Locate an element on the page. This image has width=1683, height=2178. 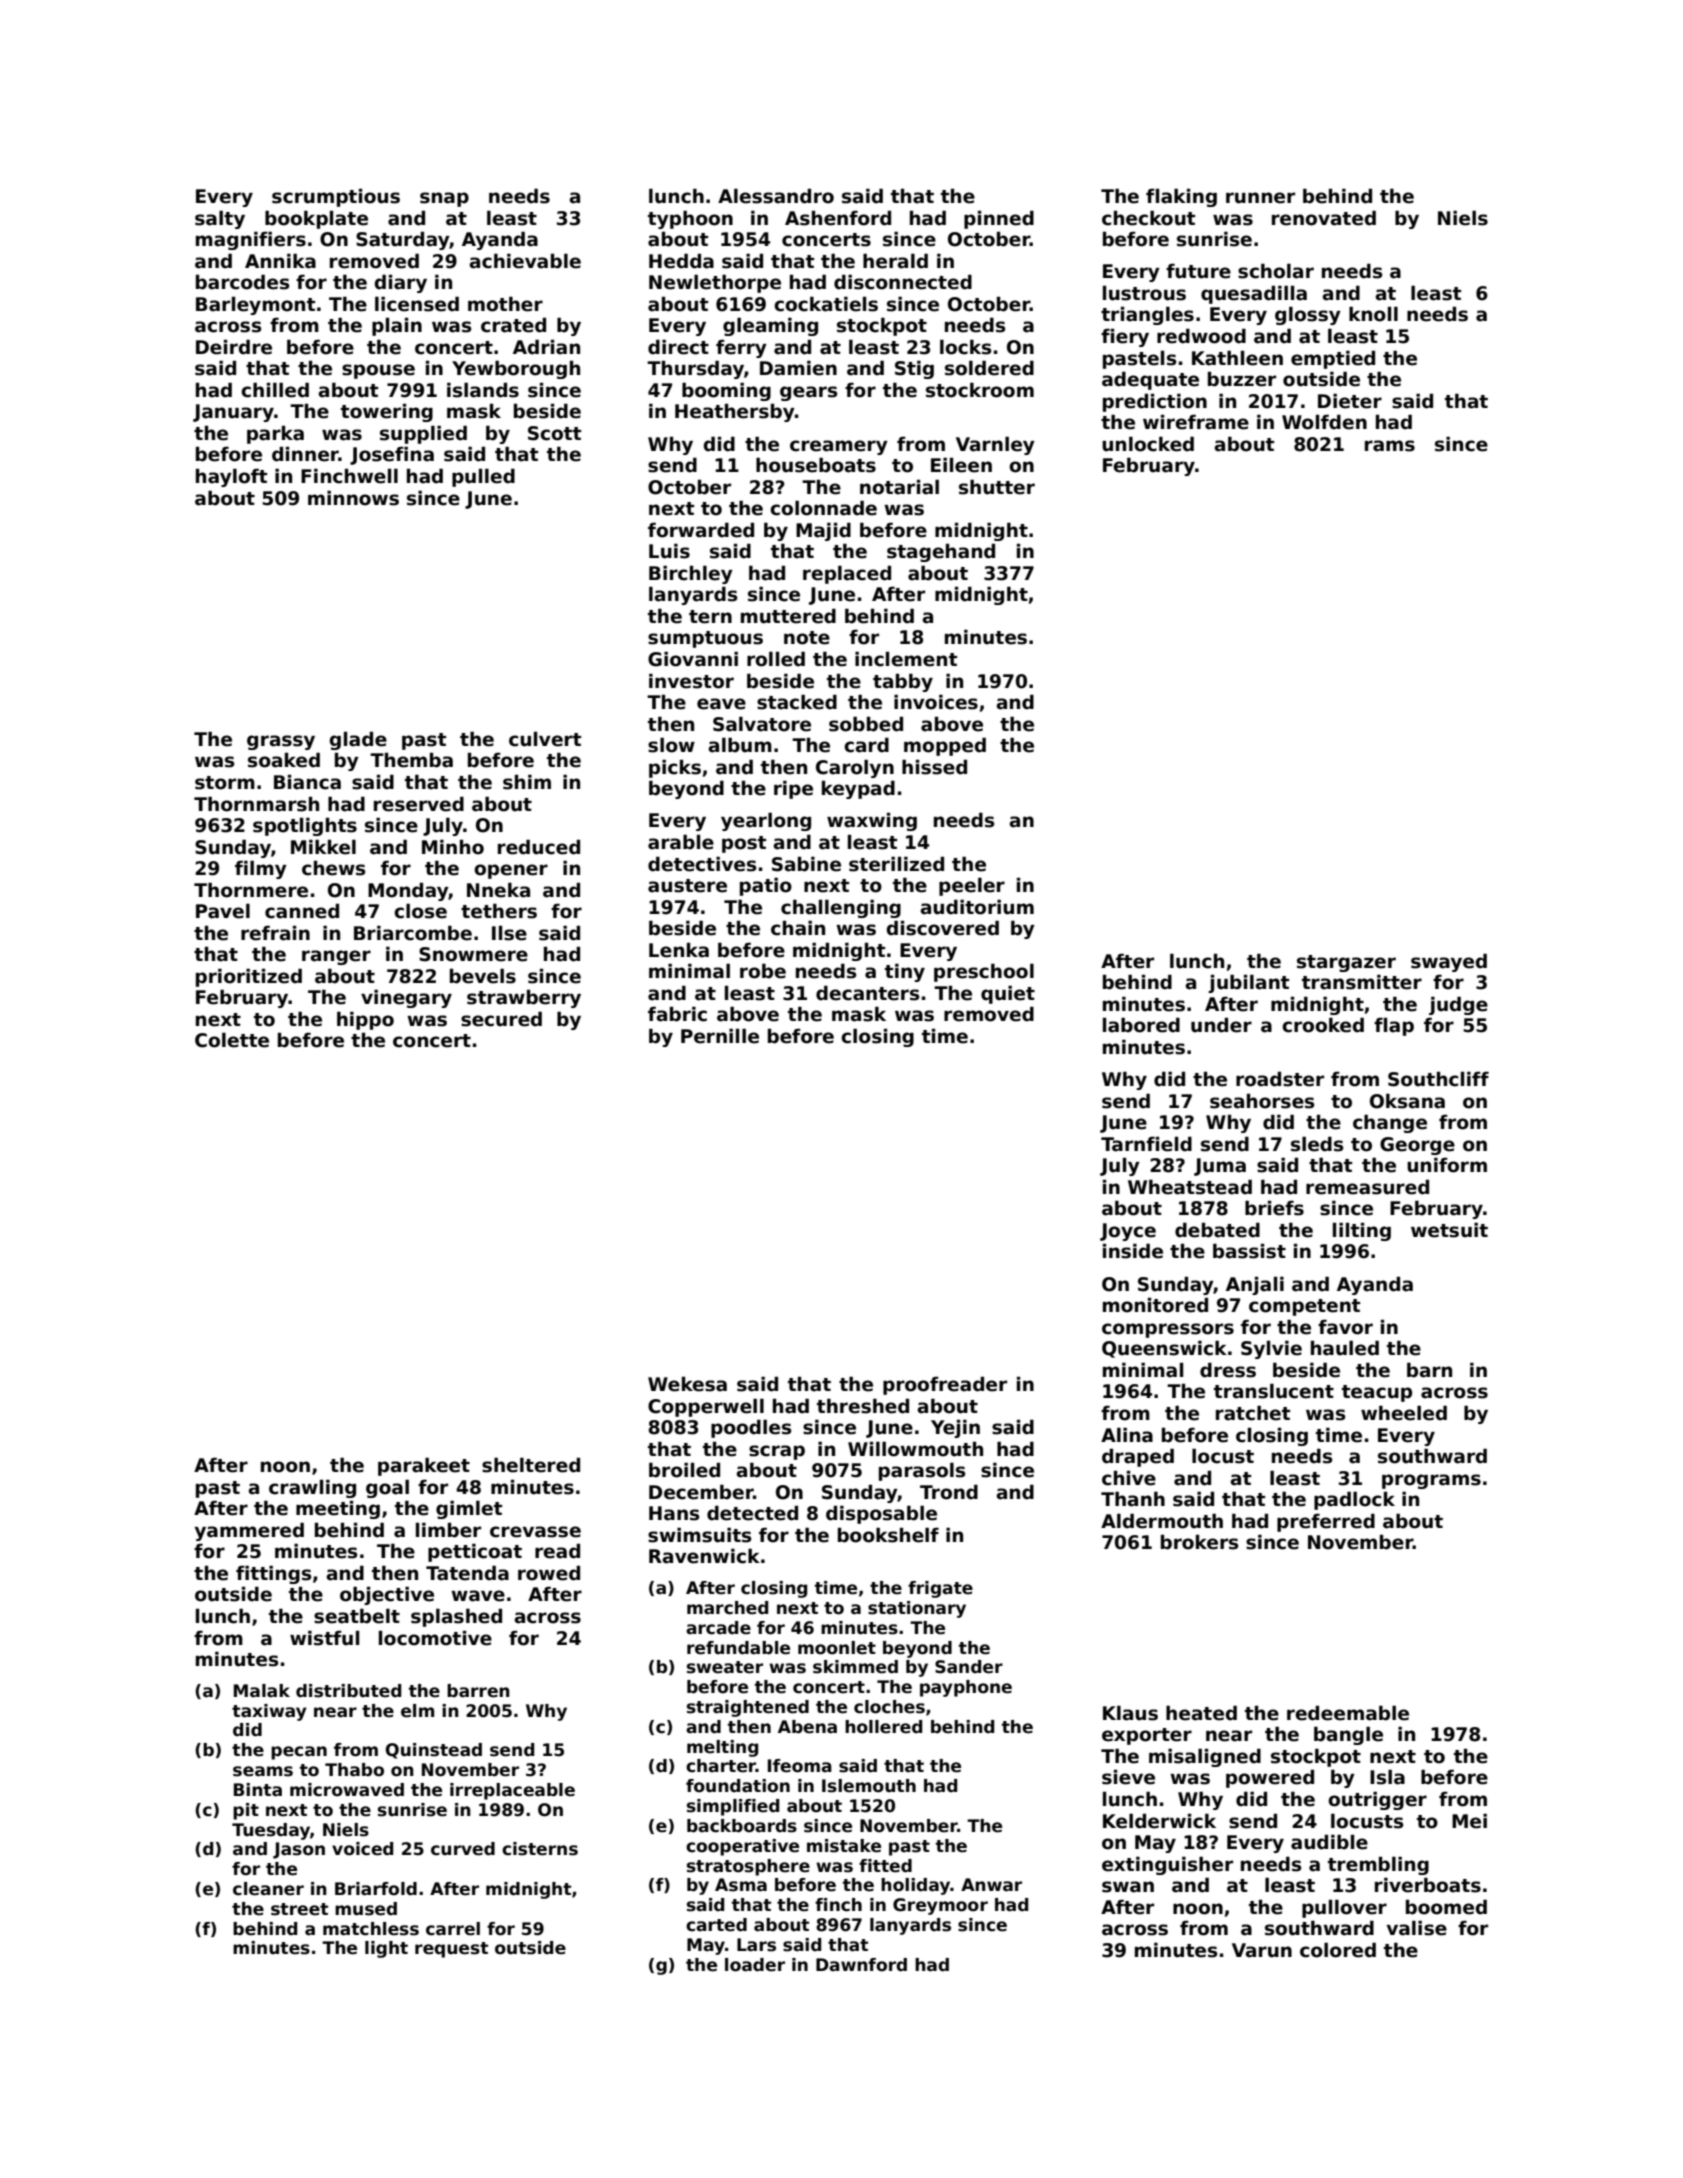
glade is located at coordinates (358, 740).
